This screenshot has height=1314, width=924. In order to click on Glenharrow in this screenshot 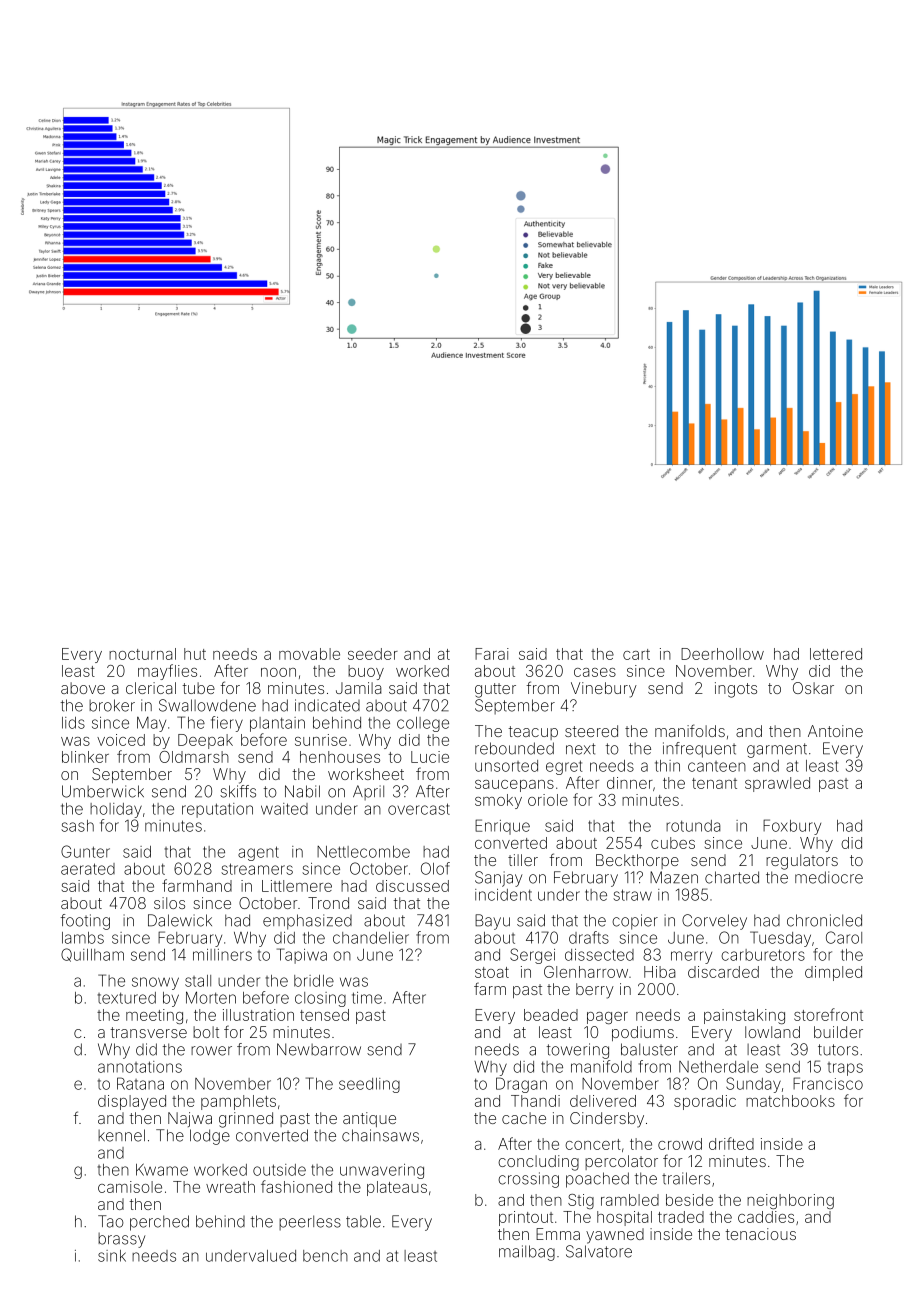, I will do `click(586, 972)`.
